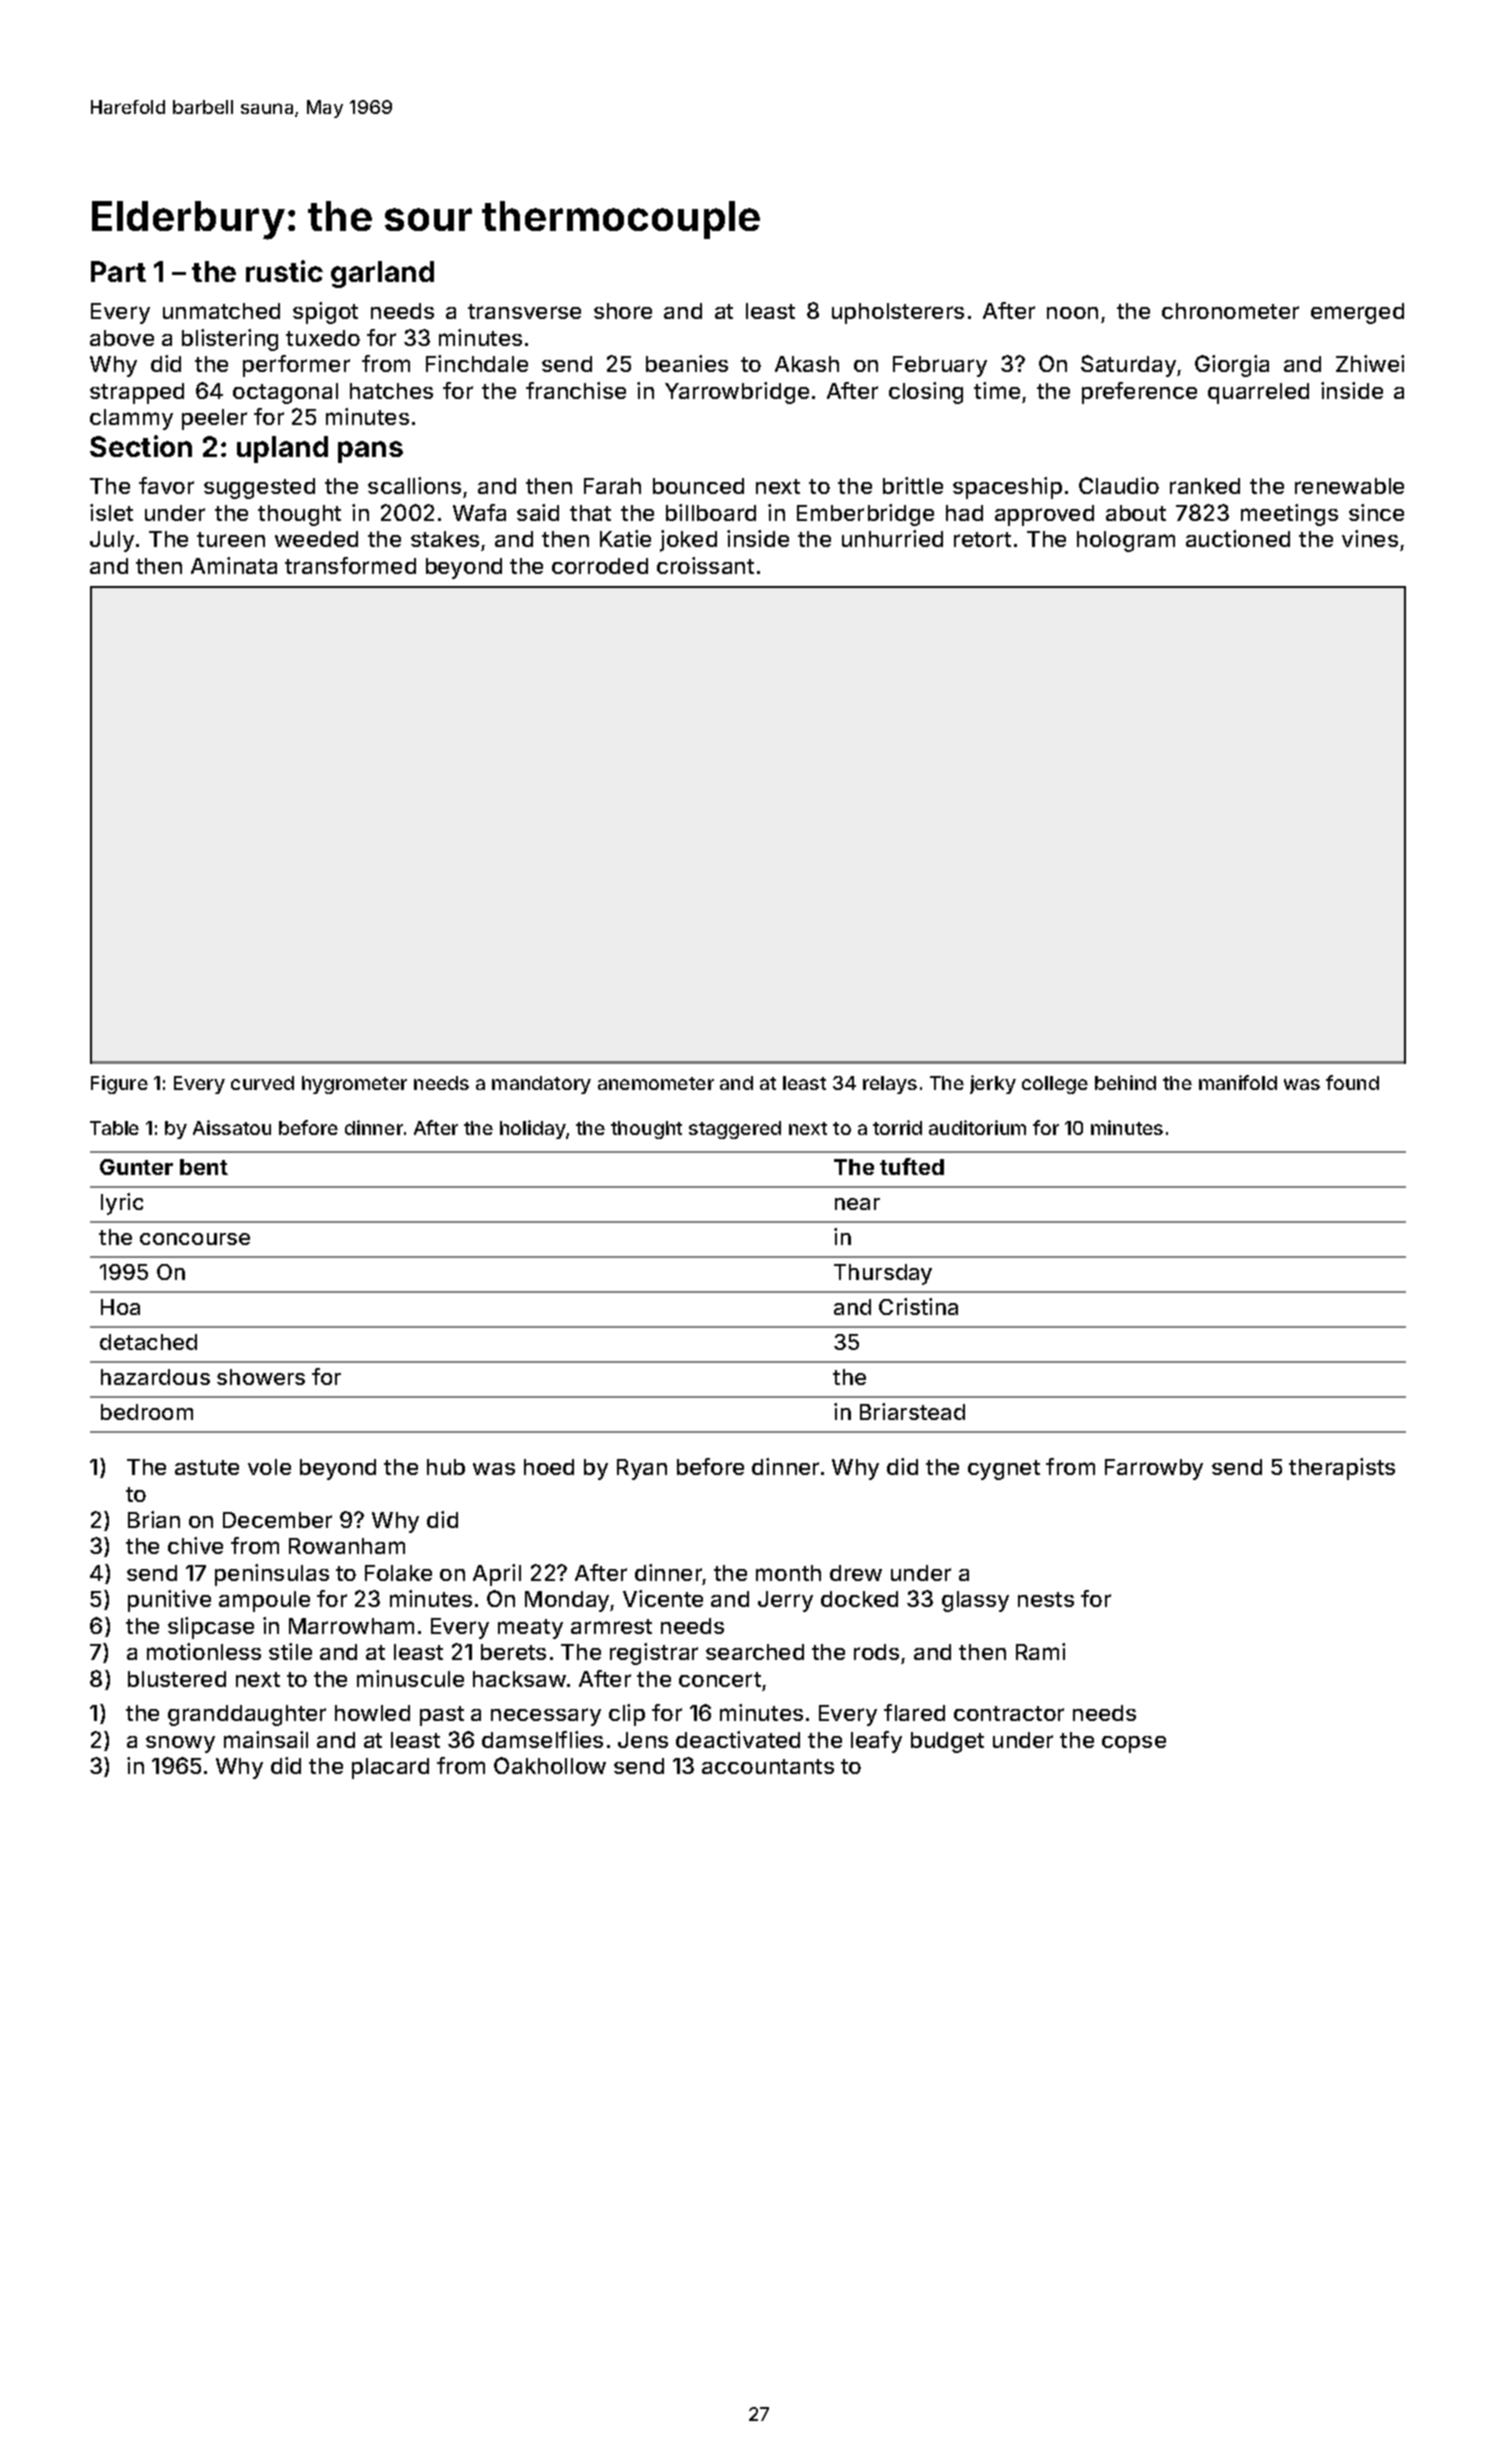 The height and width of the image is (2464, 1496). I want to click on Part, so click(118, 271).
